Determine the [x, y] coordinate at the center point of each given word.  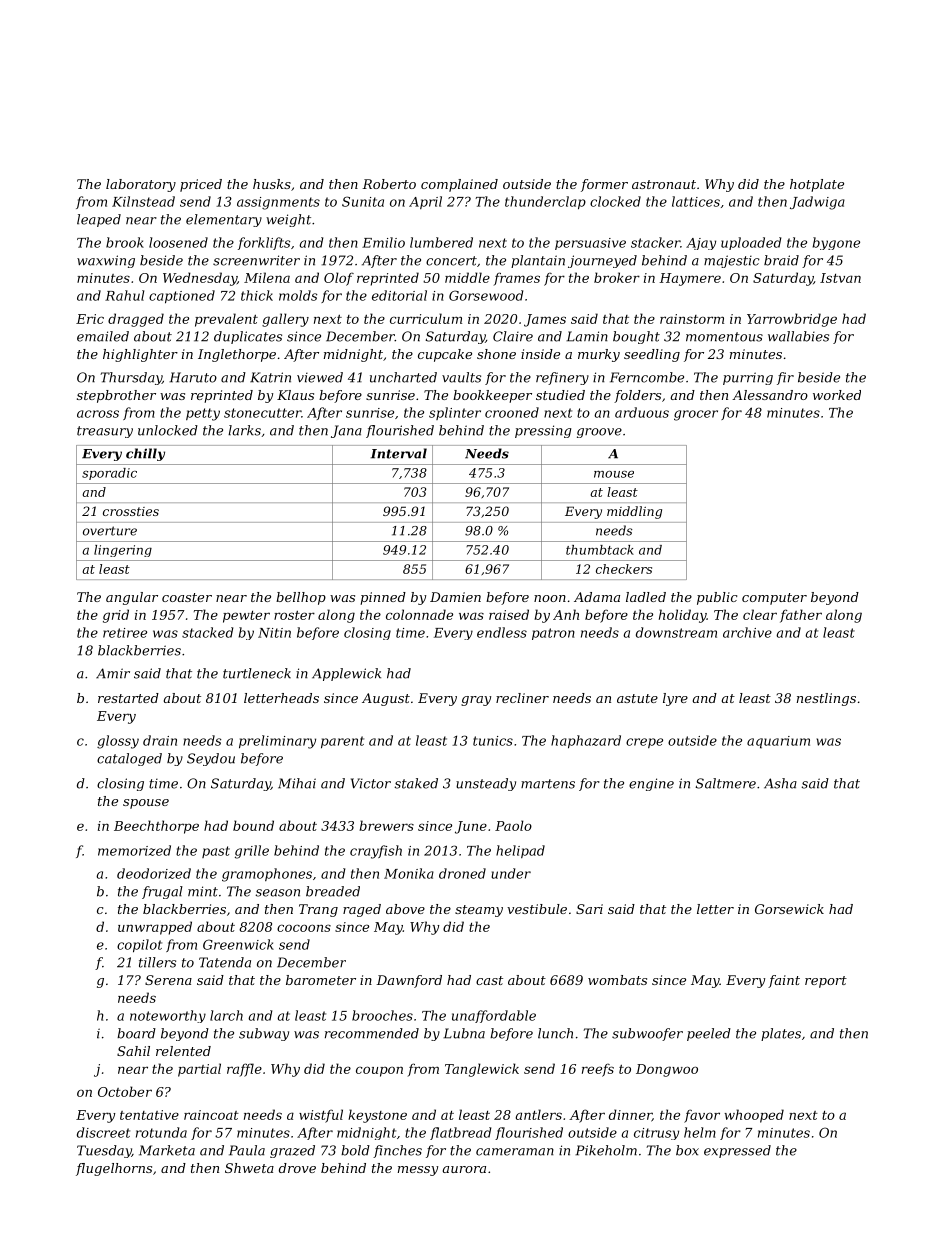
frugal [162, 892]
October [125, 1091]
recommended [372, 1033]
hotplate [817, 185]
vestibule [537, 909]
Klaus [295, 395]
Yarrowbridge [792, 320]
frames [517, 279]
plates [781, 1034]
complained [459, 185]
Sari [589, 909]
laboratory [141, 185]
